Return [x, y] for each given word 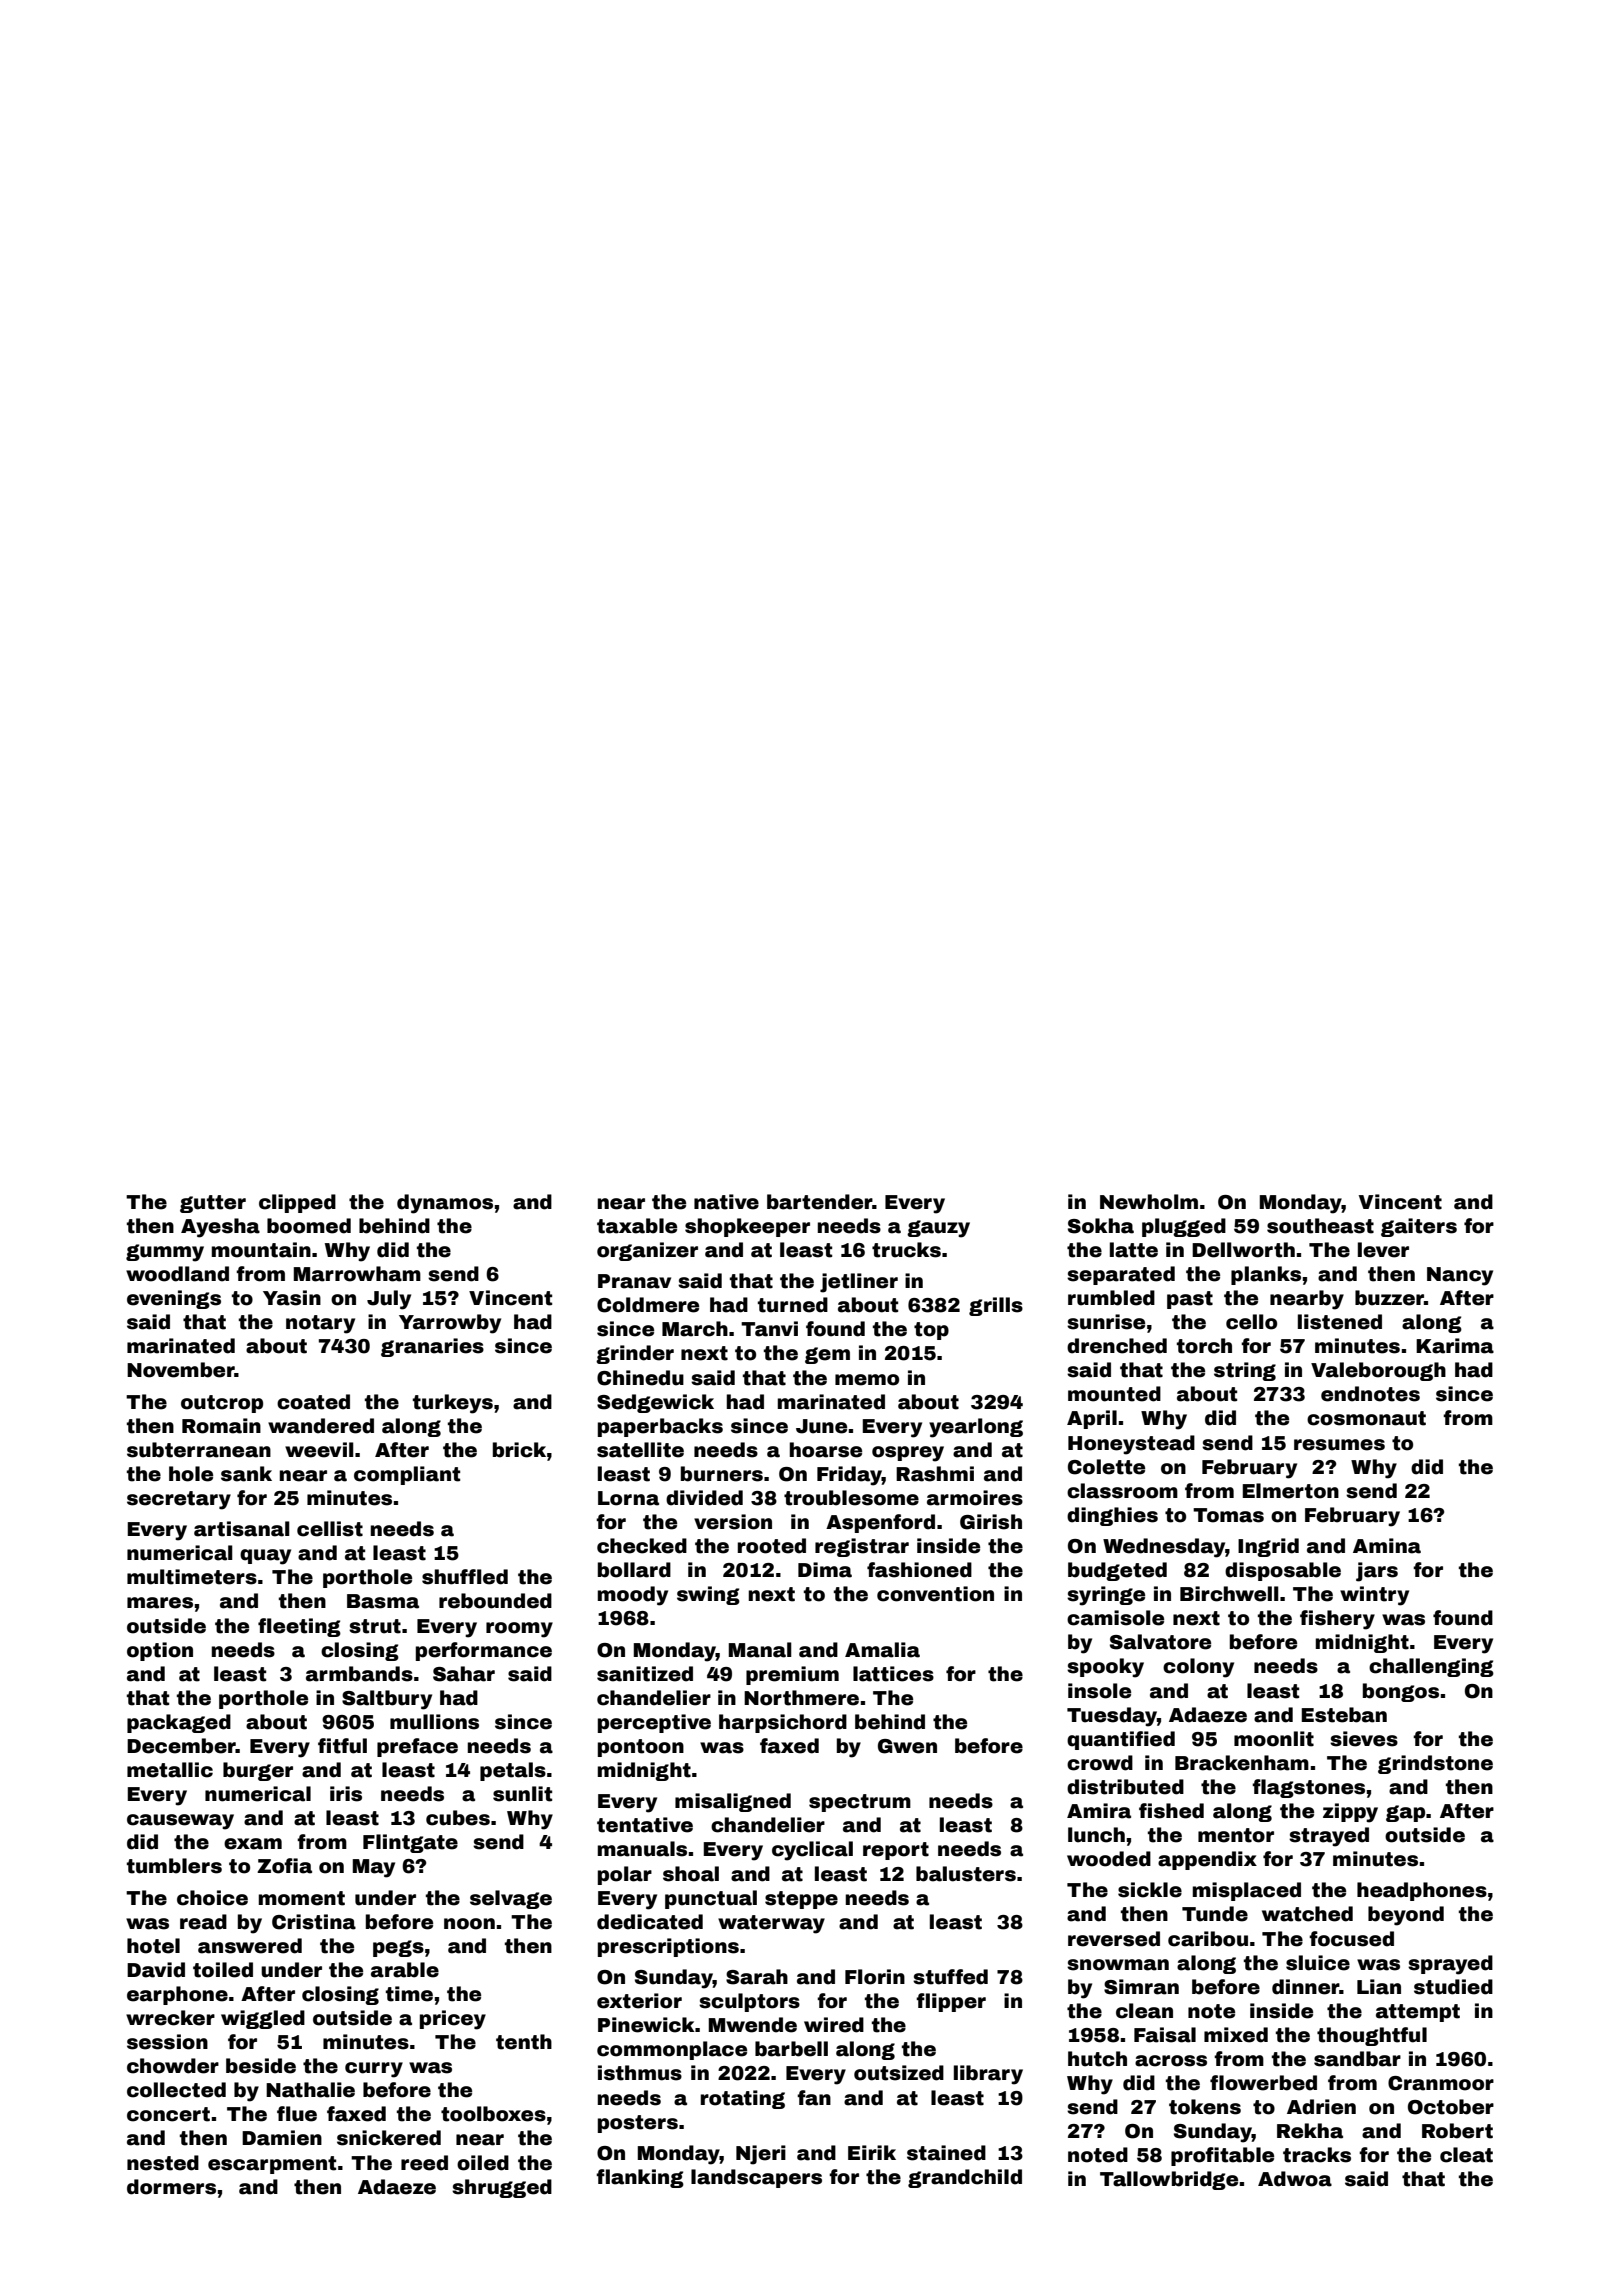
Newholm [1149, 1202]
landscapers [756, 2178]
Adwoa [1295, 2179]
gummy [165, 1253]
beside [261, 2066]
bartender [819, 1202]
